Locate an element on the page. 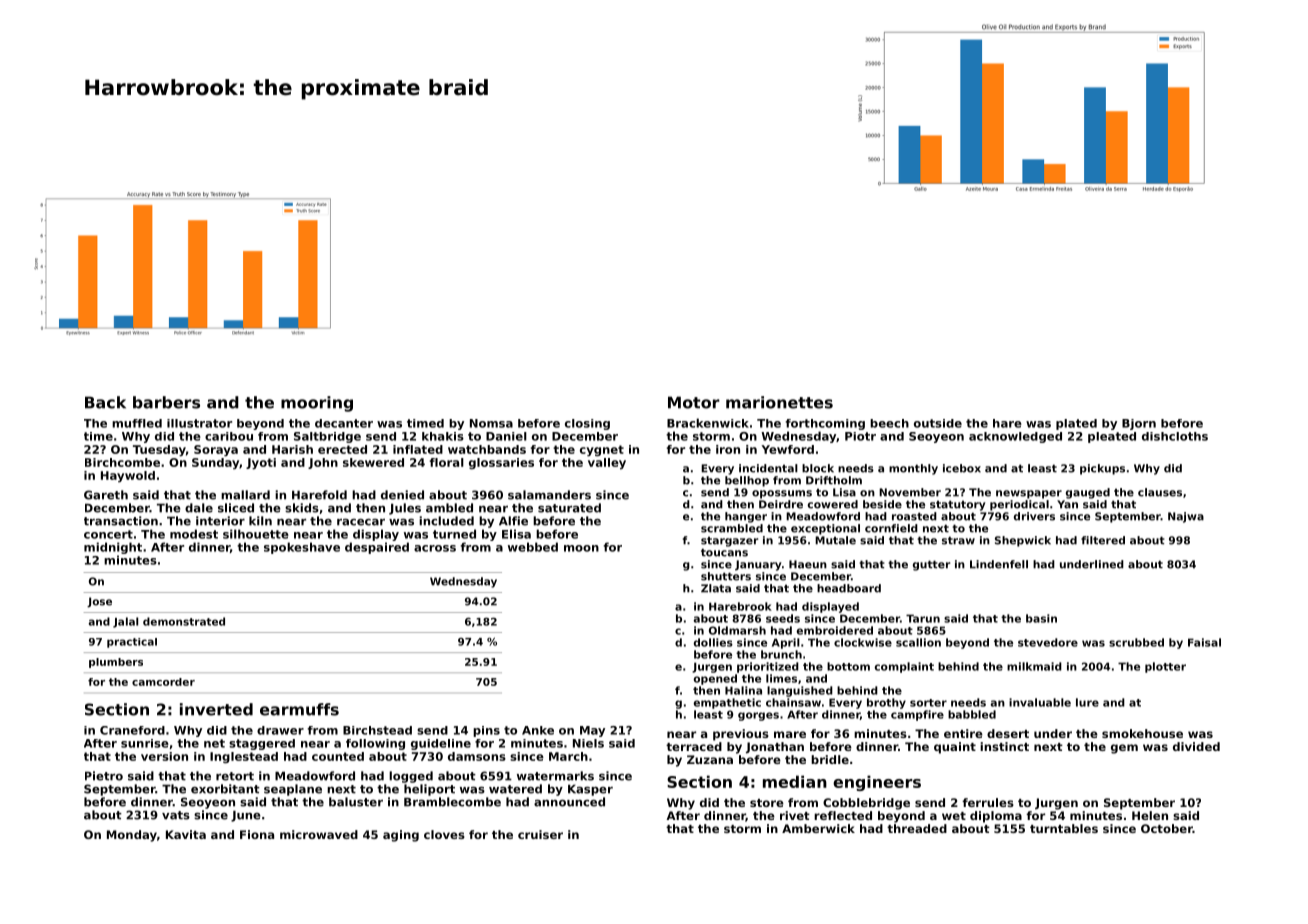  vats is located at coordinates (176, 815).
